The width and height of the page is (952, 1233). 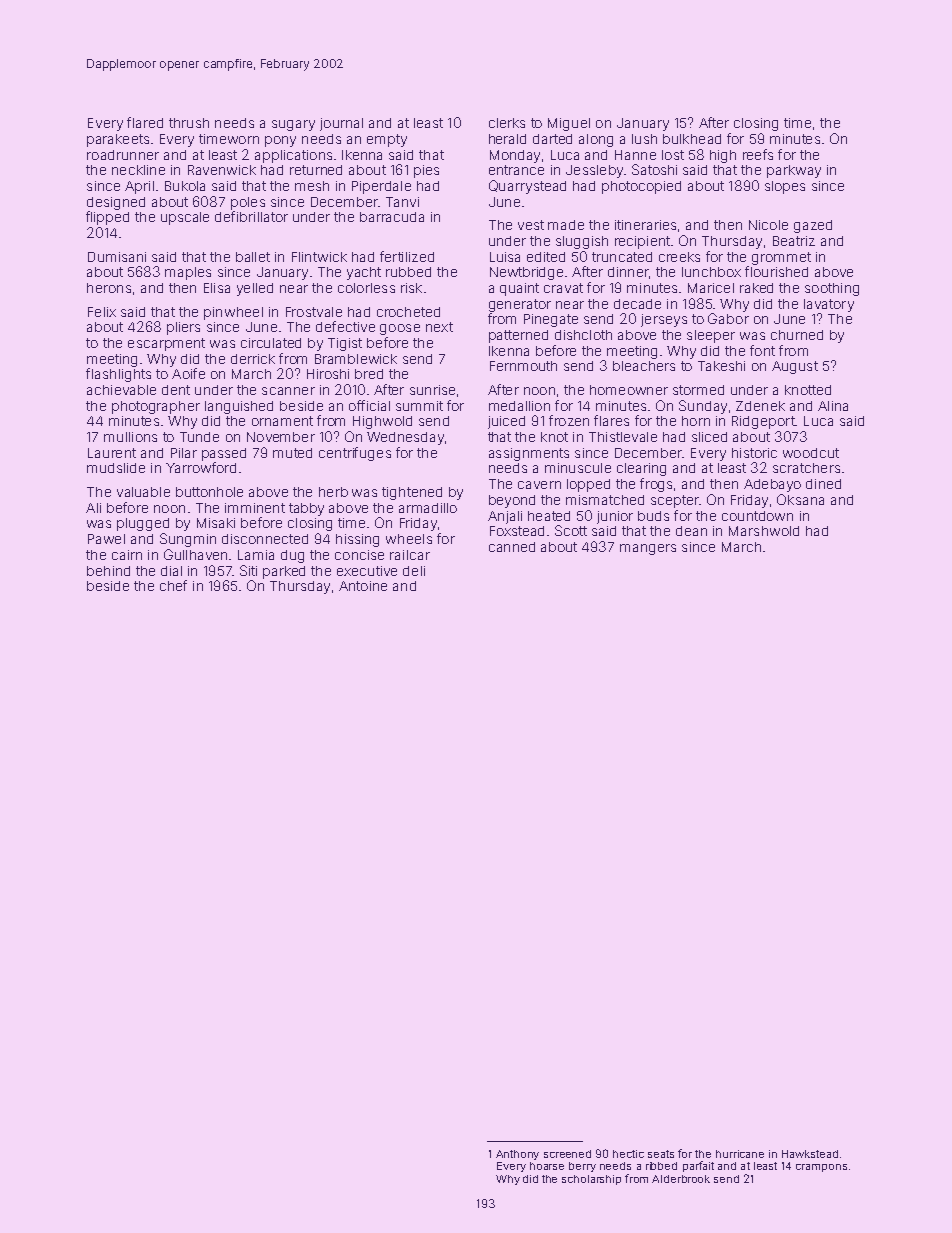 What do you see at coordinates (810, 1154) in the page?
I see `Hawkstead` at bounding box center [810, 1154].
